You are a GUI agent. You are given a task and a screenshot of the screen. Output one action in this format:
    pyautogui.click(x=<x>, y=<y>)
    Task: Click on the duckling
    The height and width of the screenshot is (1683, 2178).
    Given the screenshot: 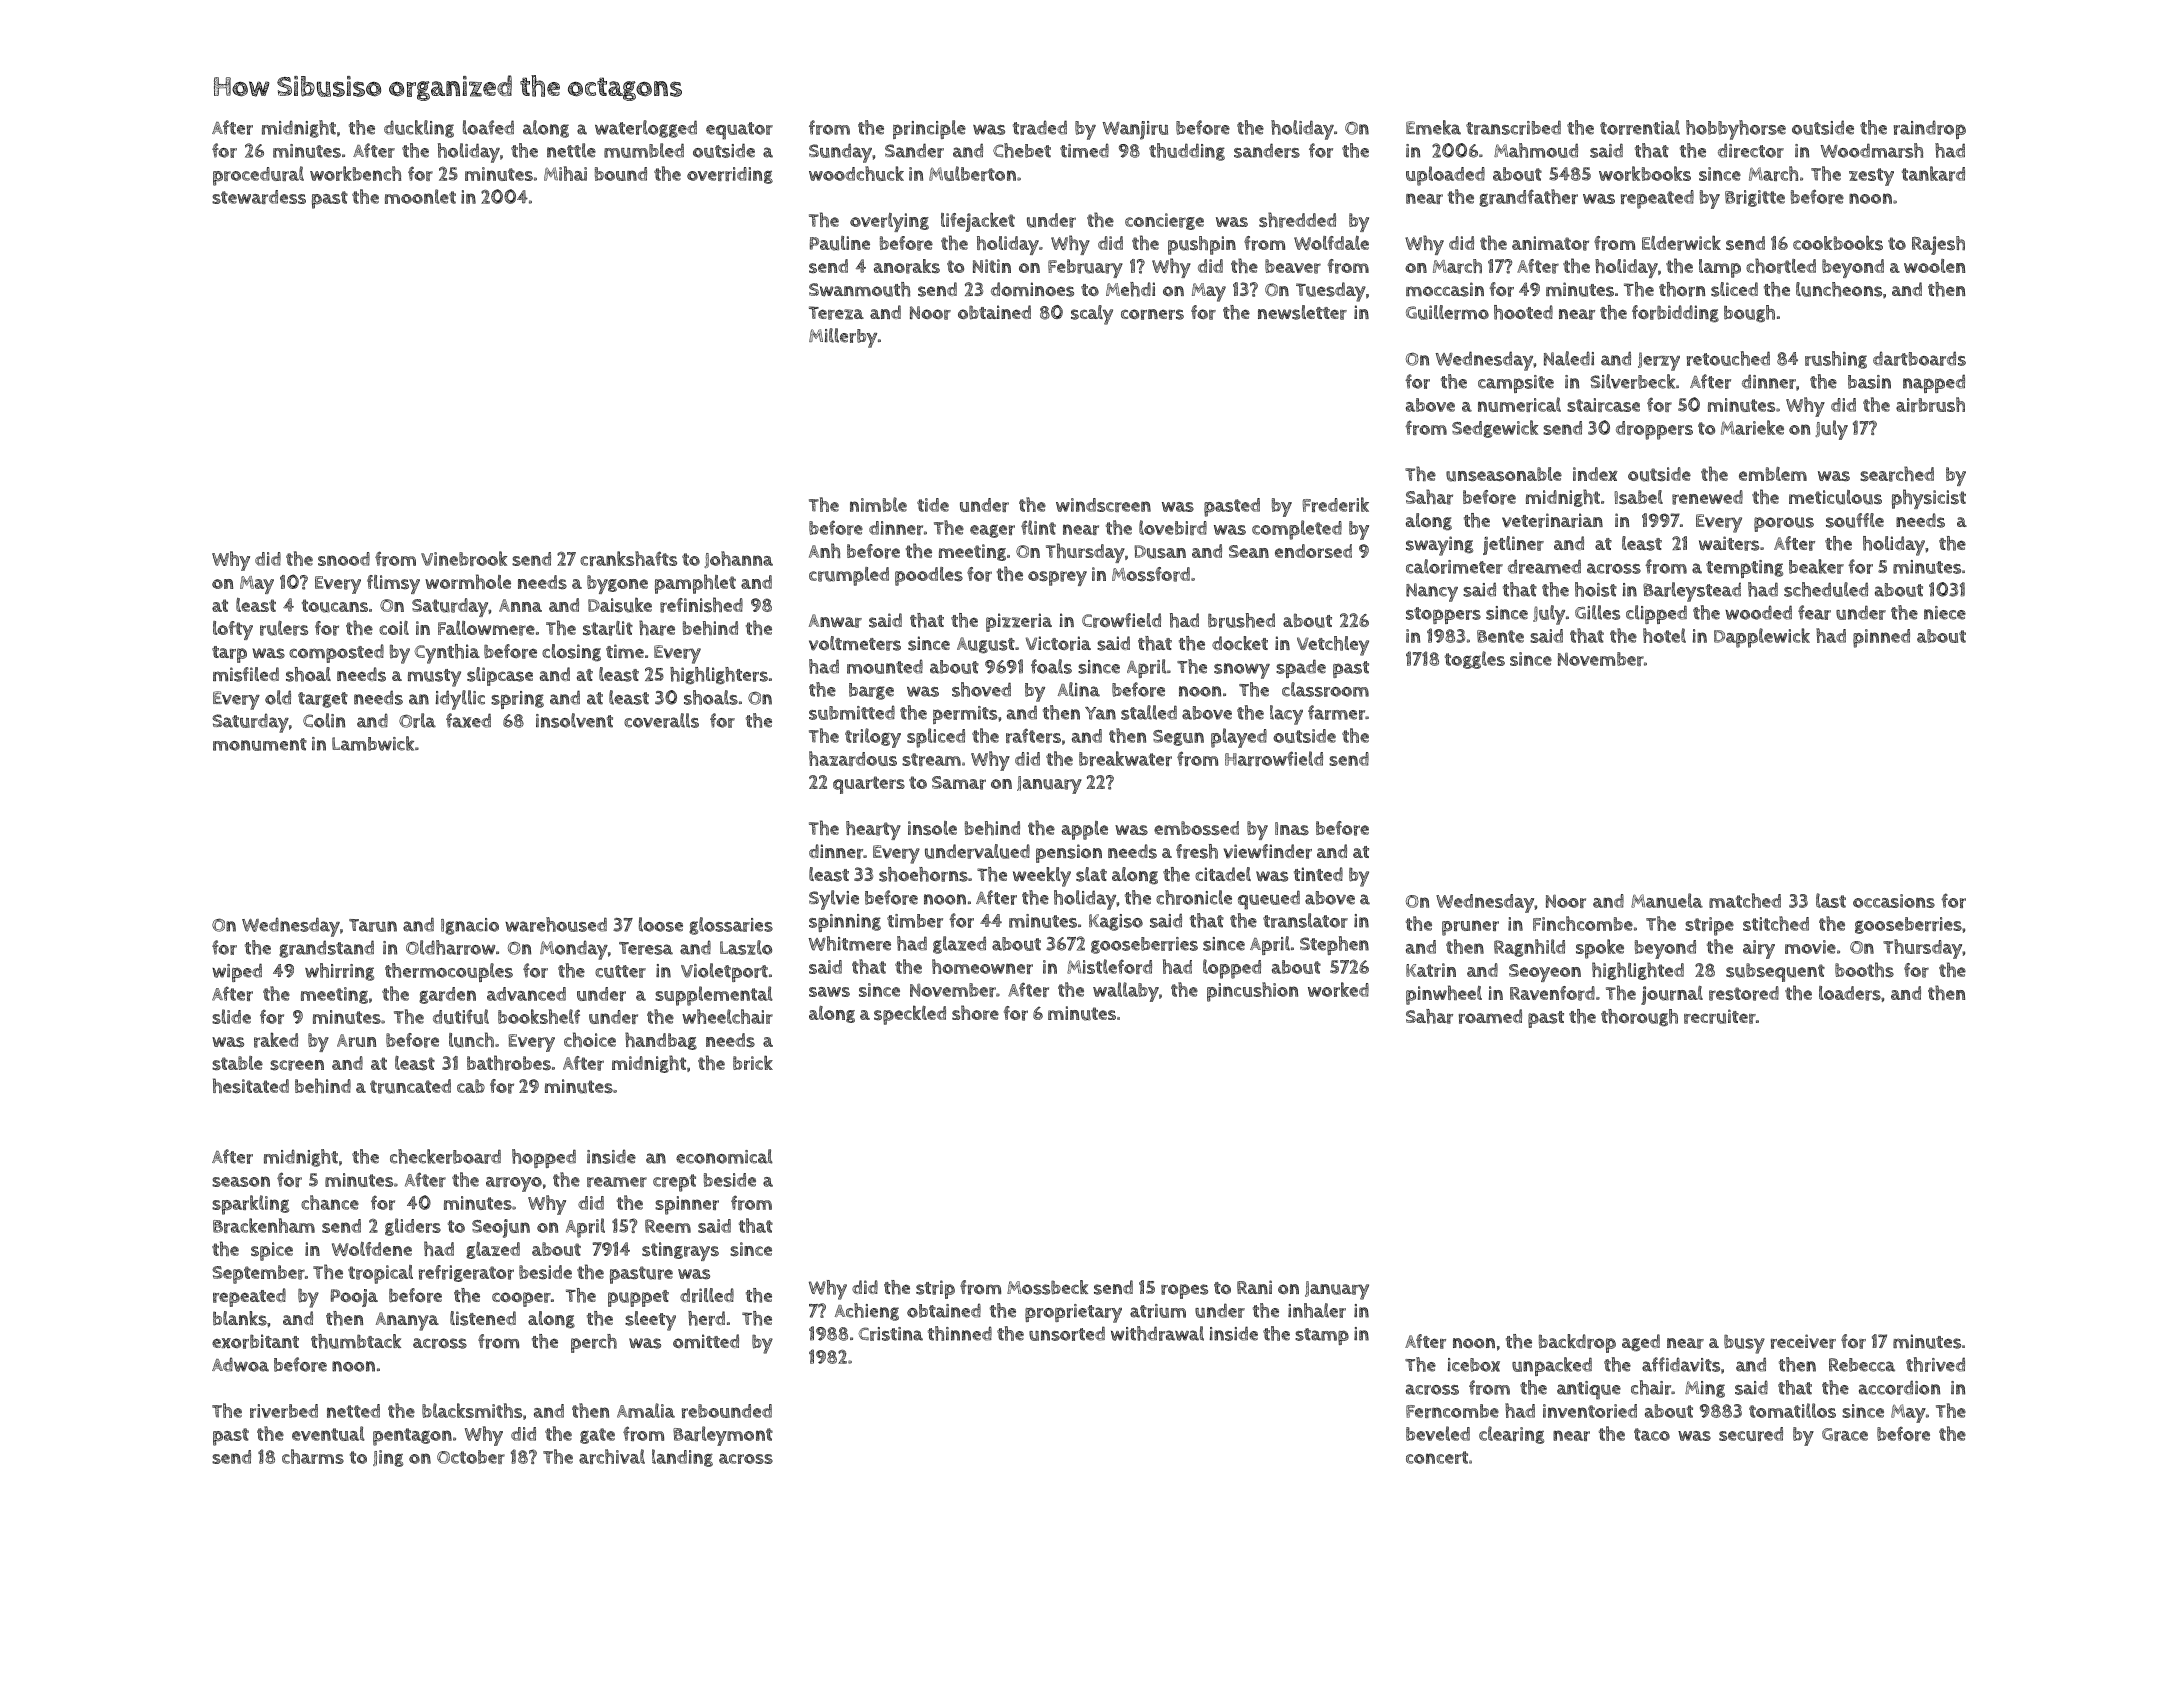 What is the action you would take?
    pyautogui.click(x=419, y=129)
